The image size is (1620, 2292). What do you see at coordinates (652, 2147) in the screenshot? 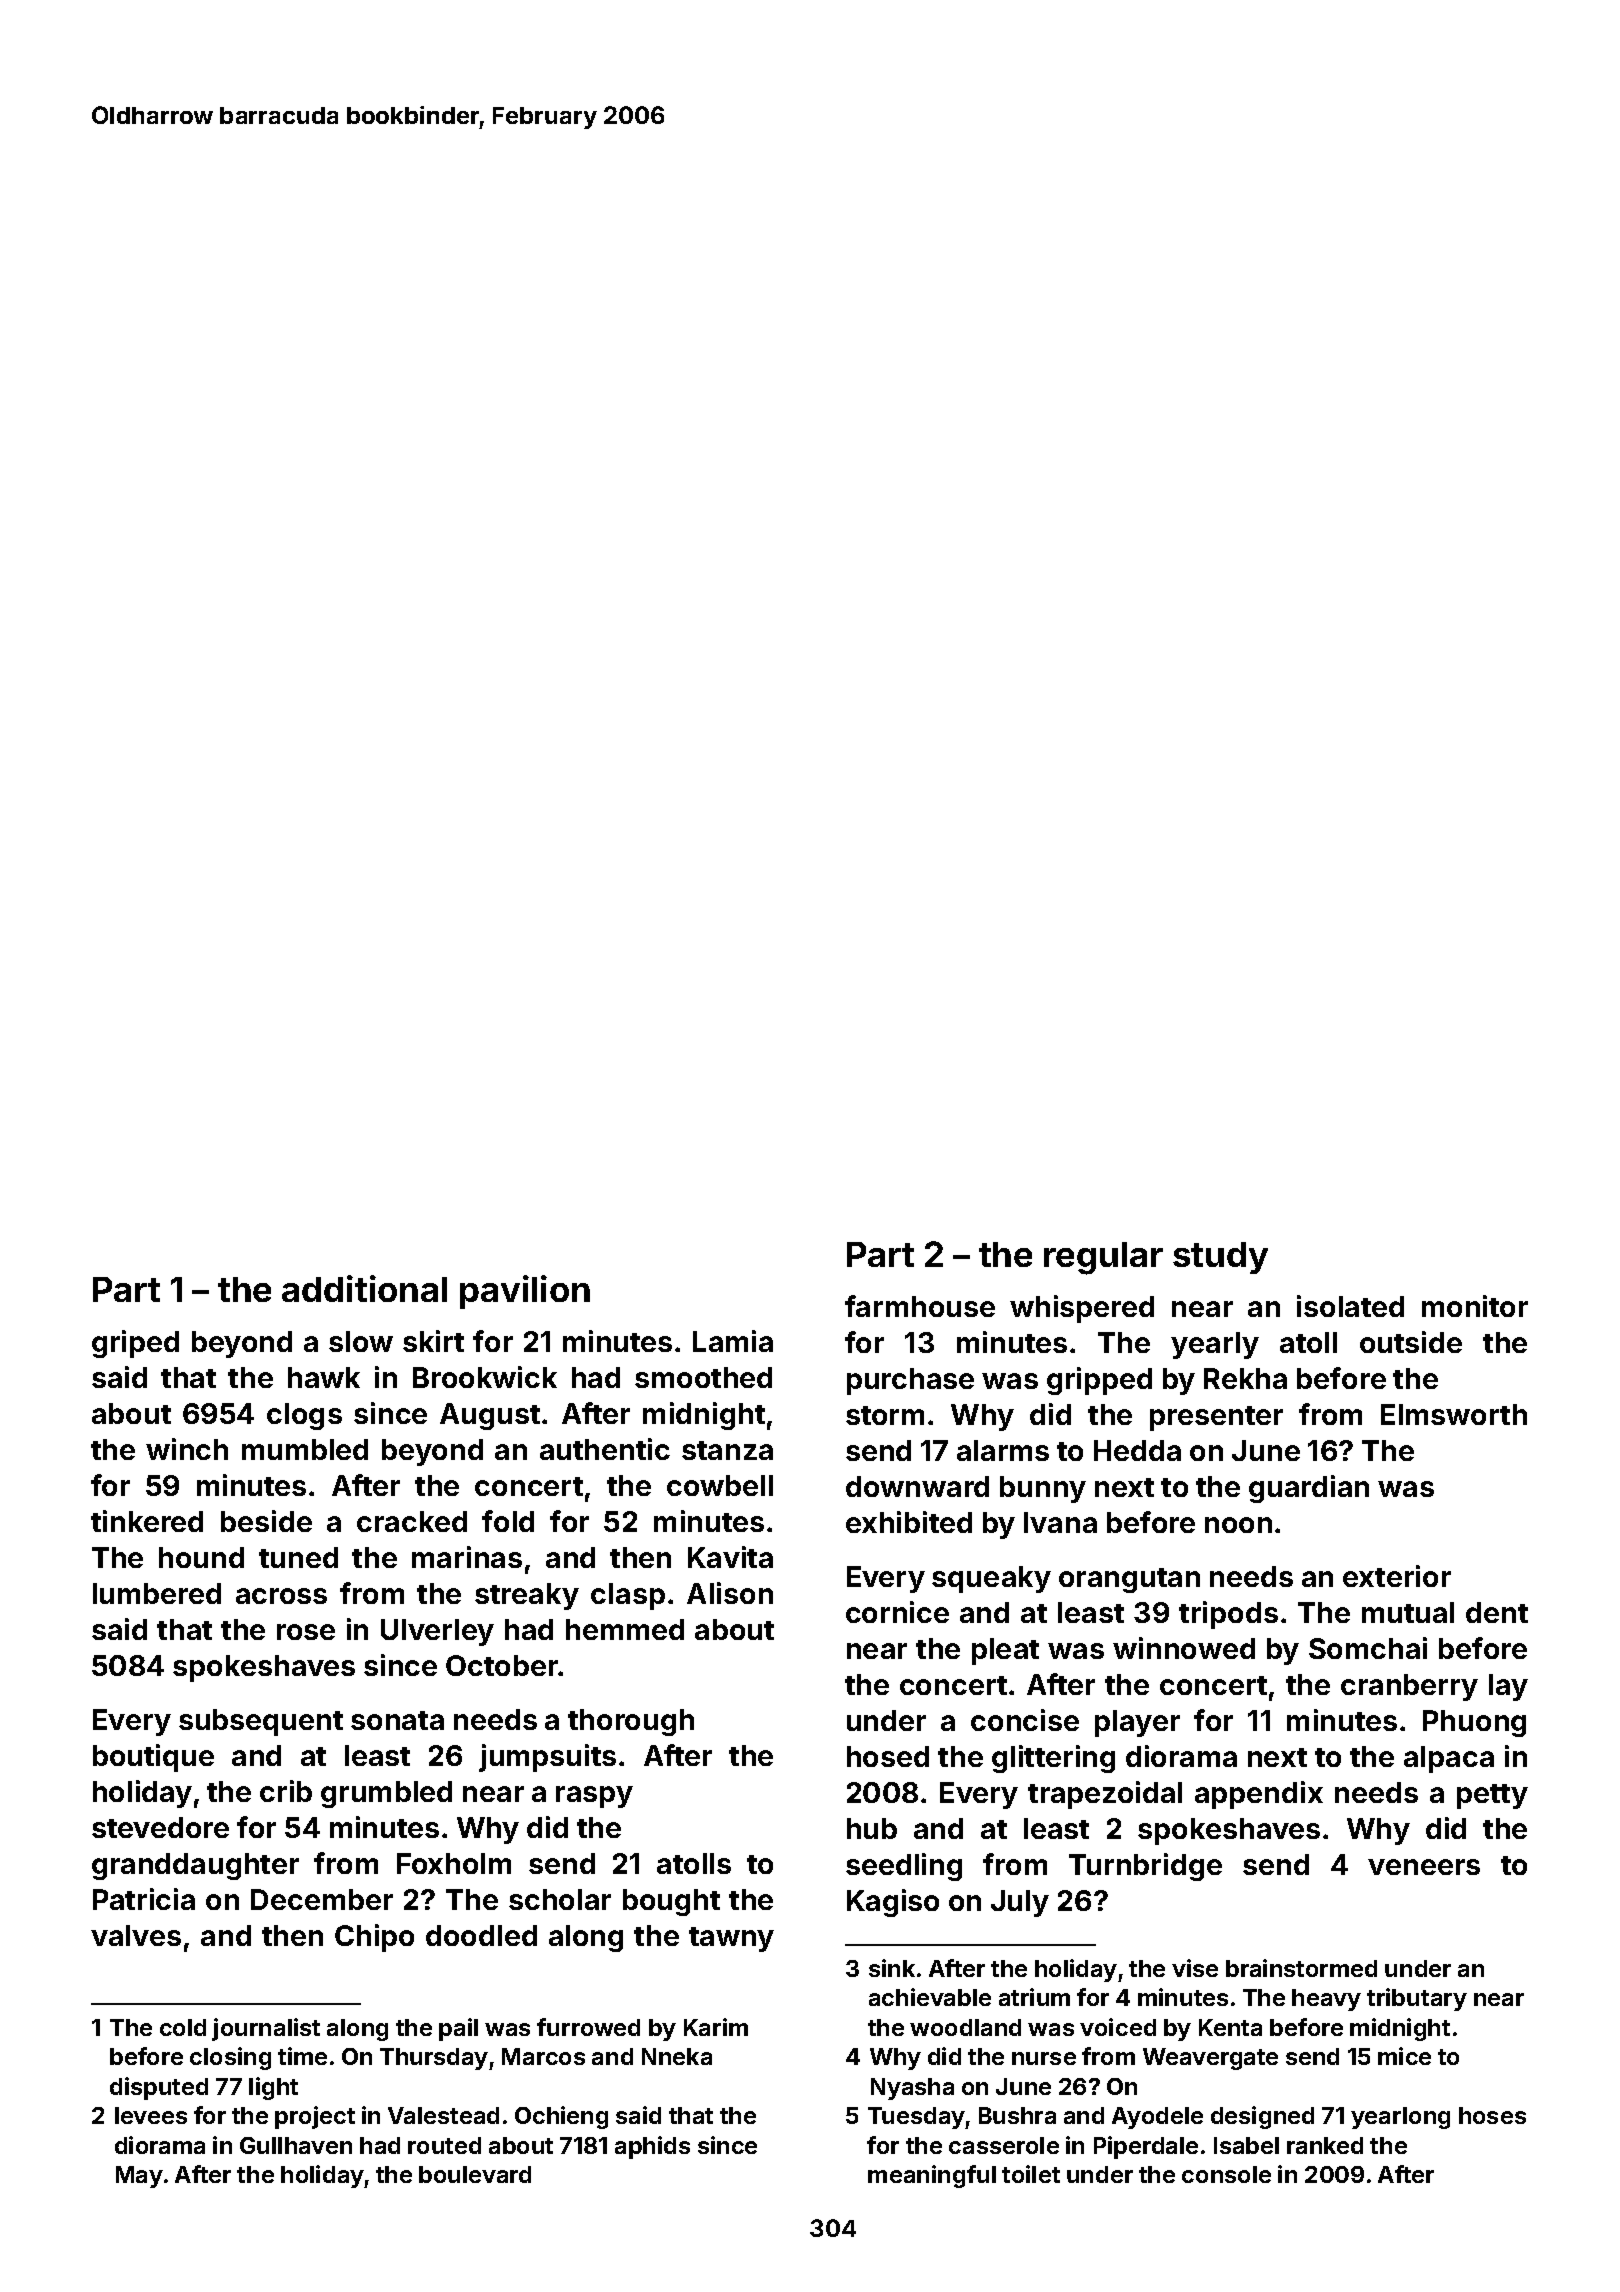
I see `aphids` at bounding box center [652, 2147].
